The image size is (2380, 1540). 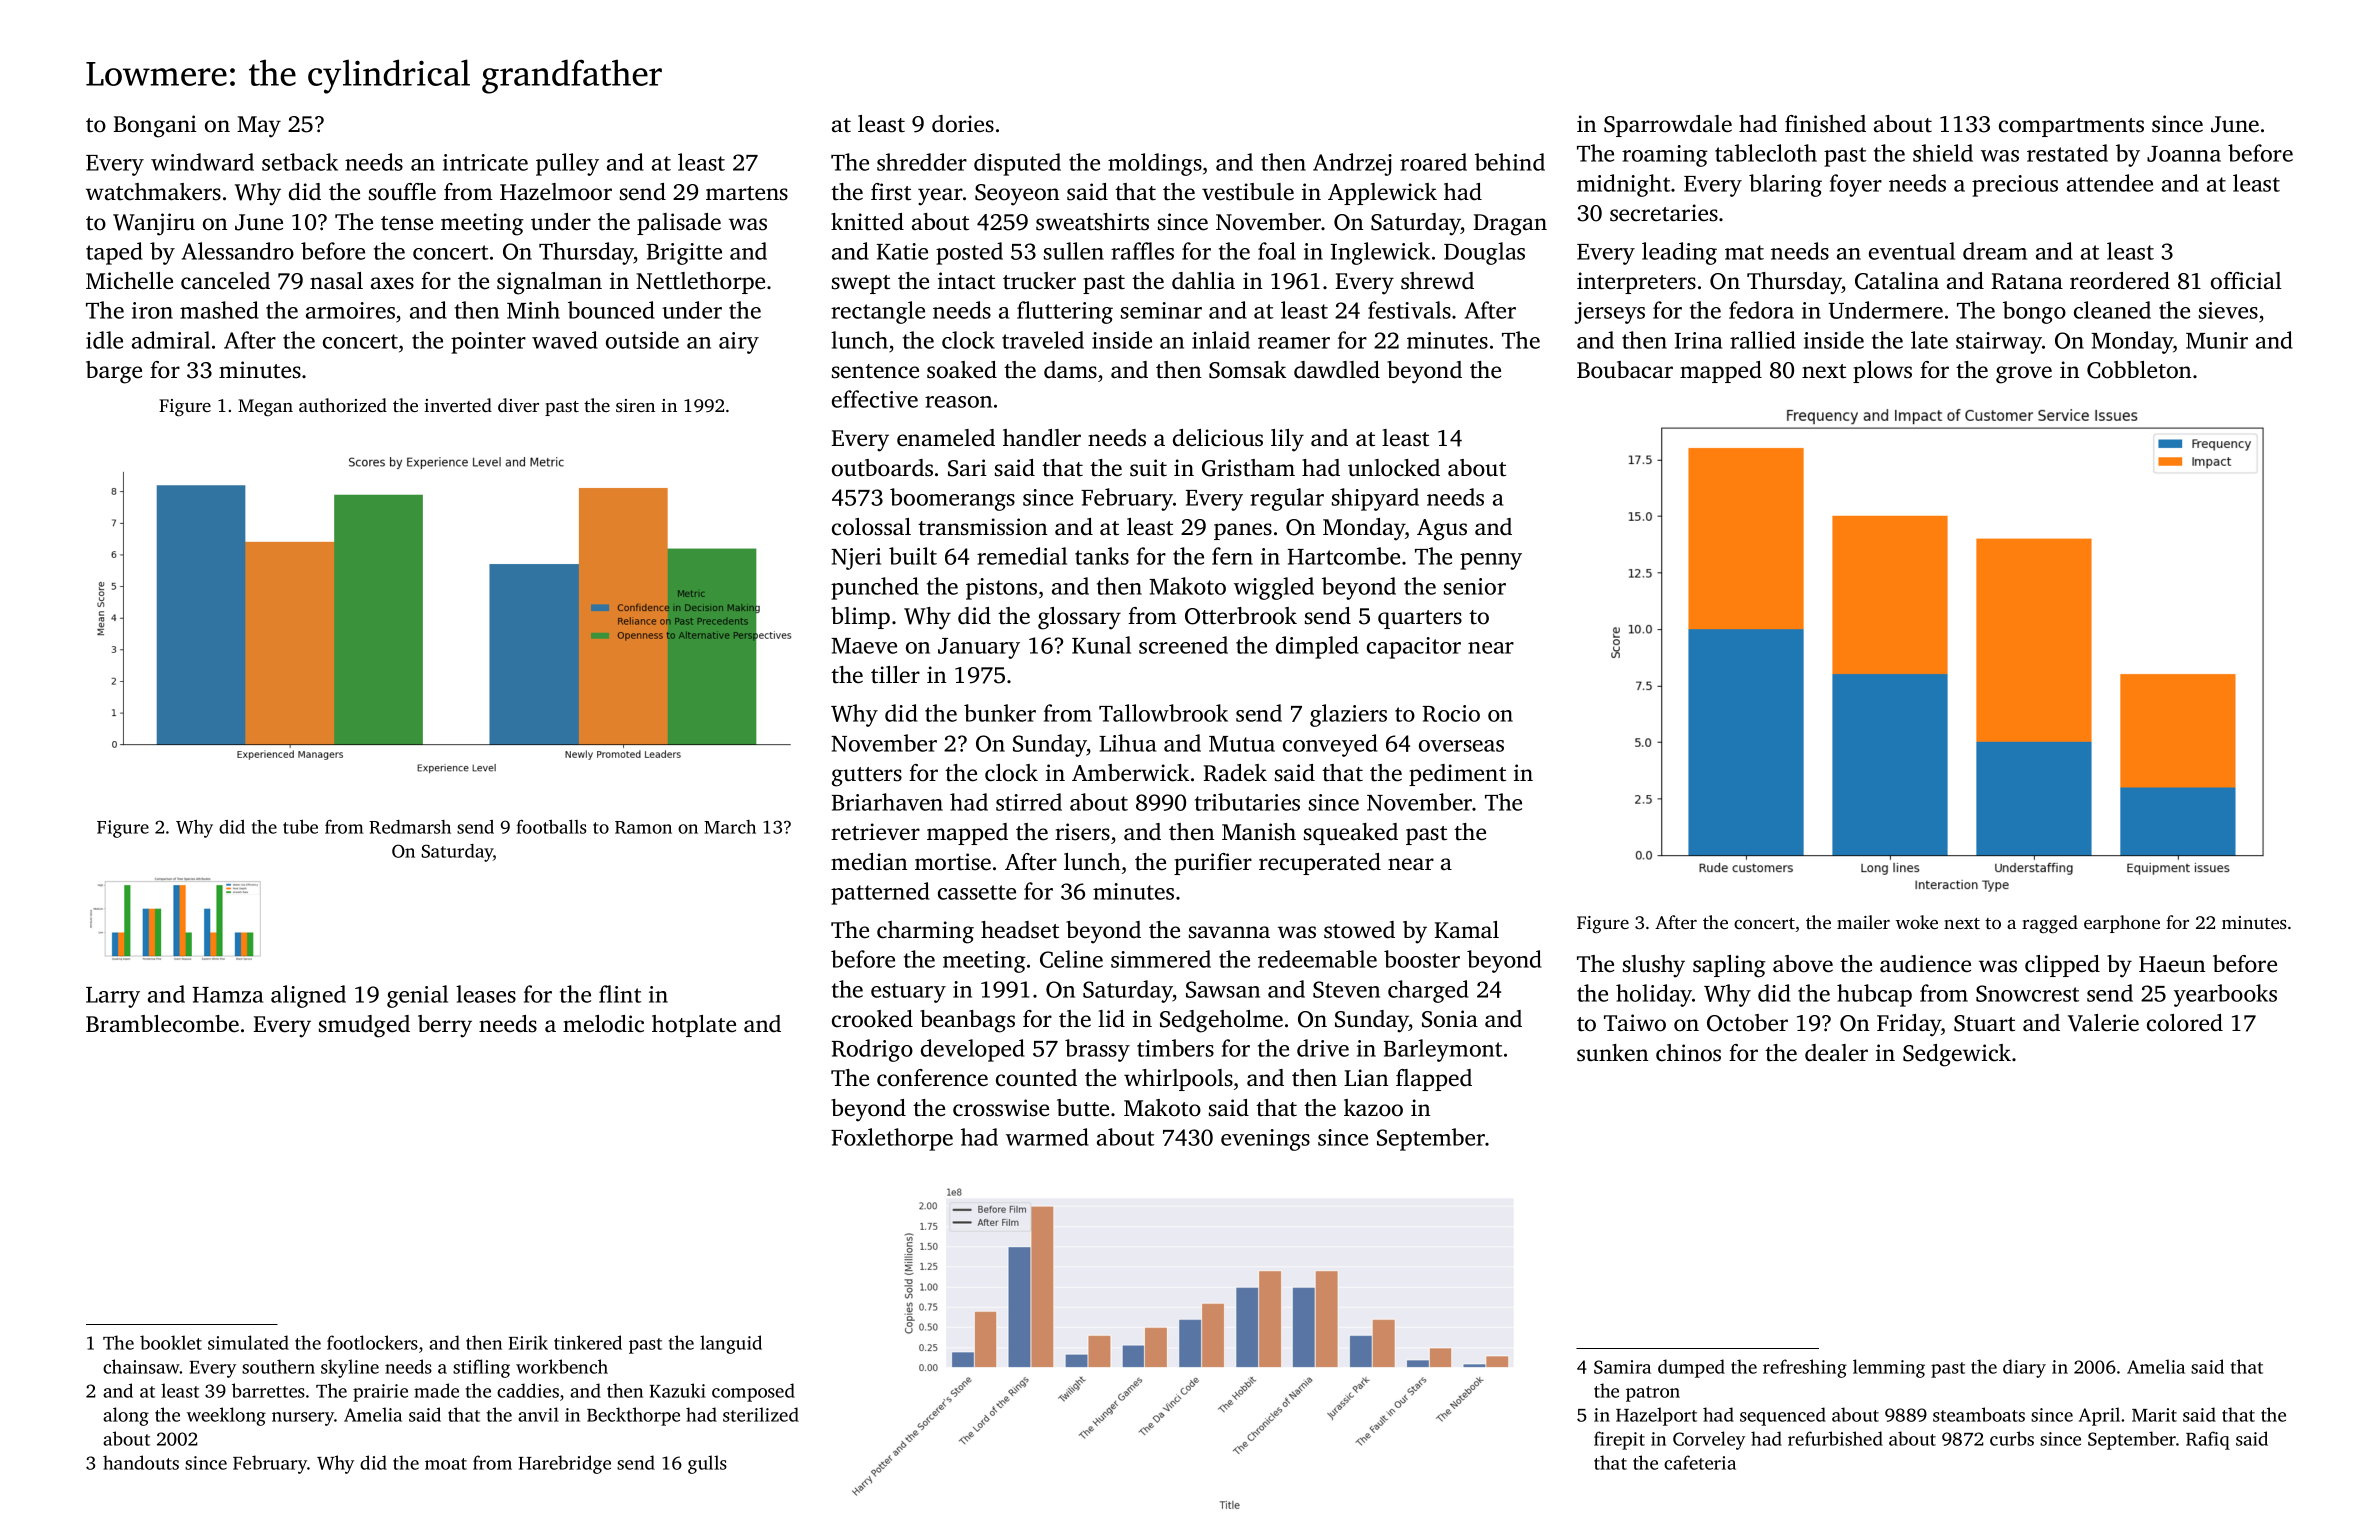 What do you see at coordinates (1457, 775) in the image?
I see `pediment` at bounding box center [1457, 775].
